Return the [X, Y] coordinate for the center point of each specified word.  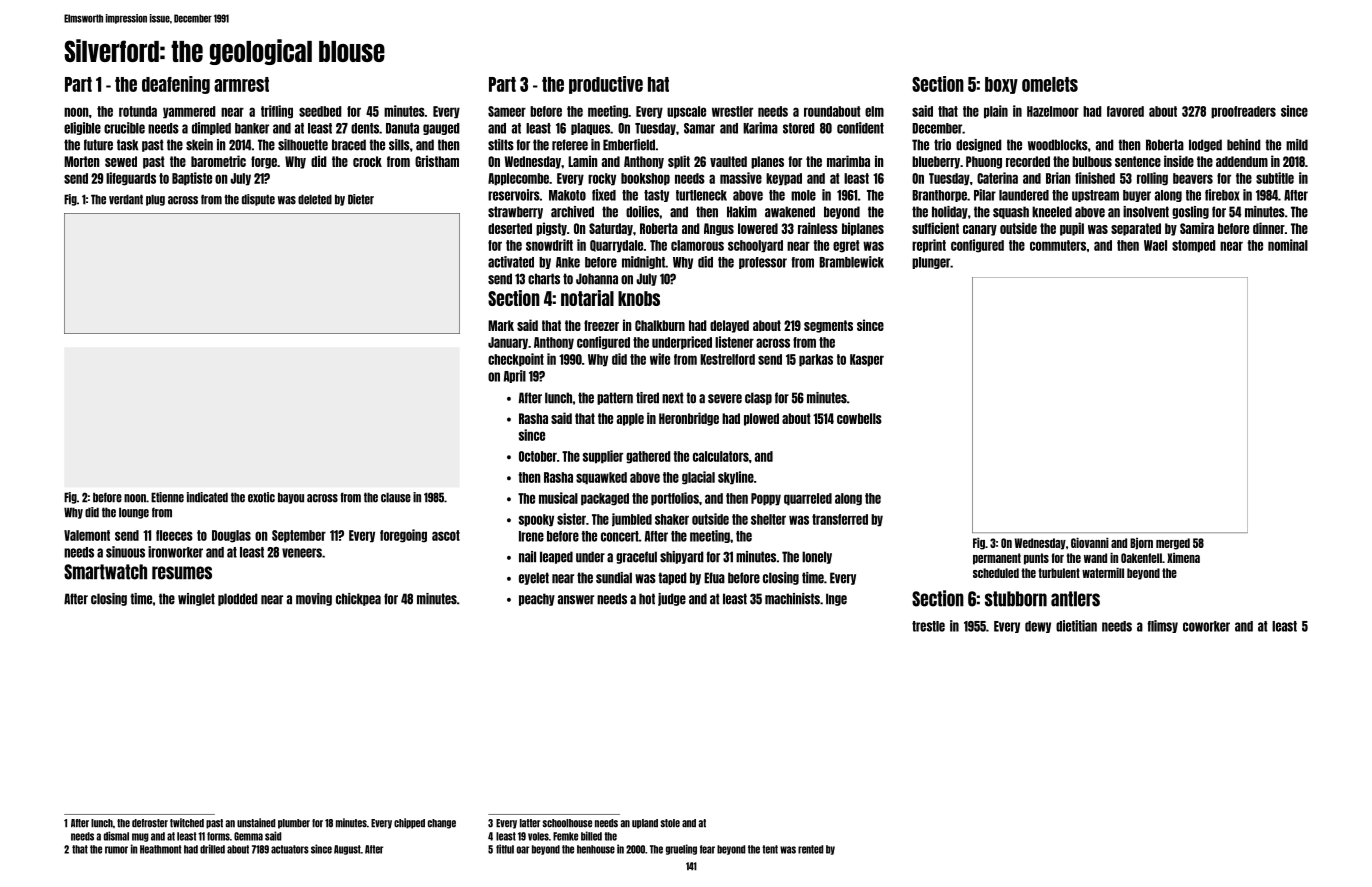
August [347, 850]
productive [606, 85]
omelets [1050, 84]
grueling [681, 849]
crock [367, 161]
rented [810, 849]
